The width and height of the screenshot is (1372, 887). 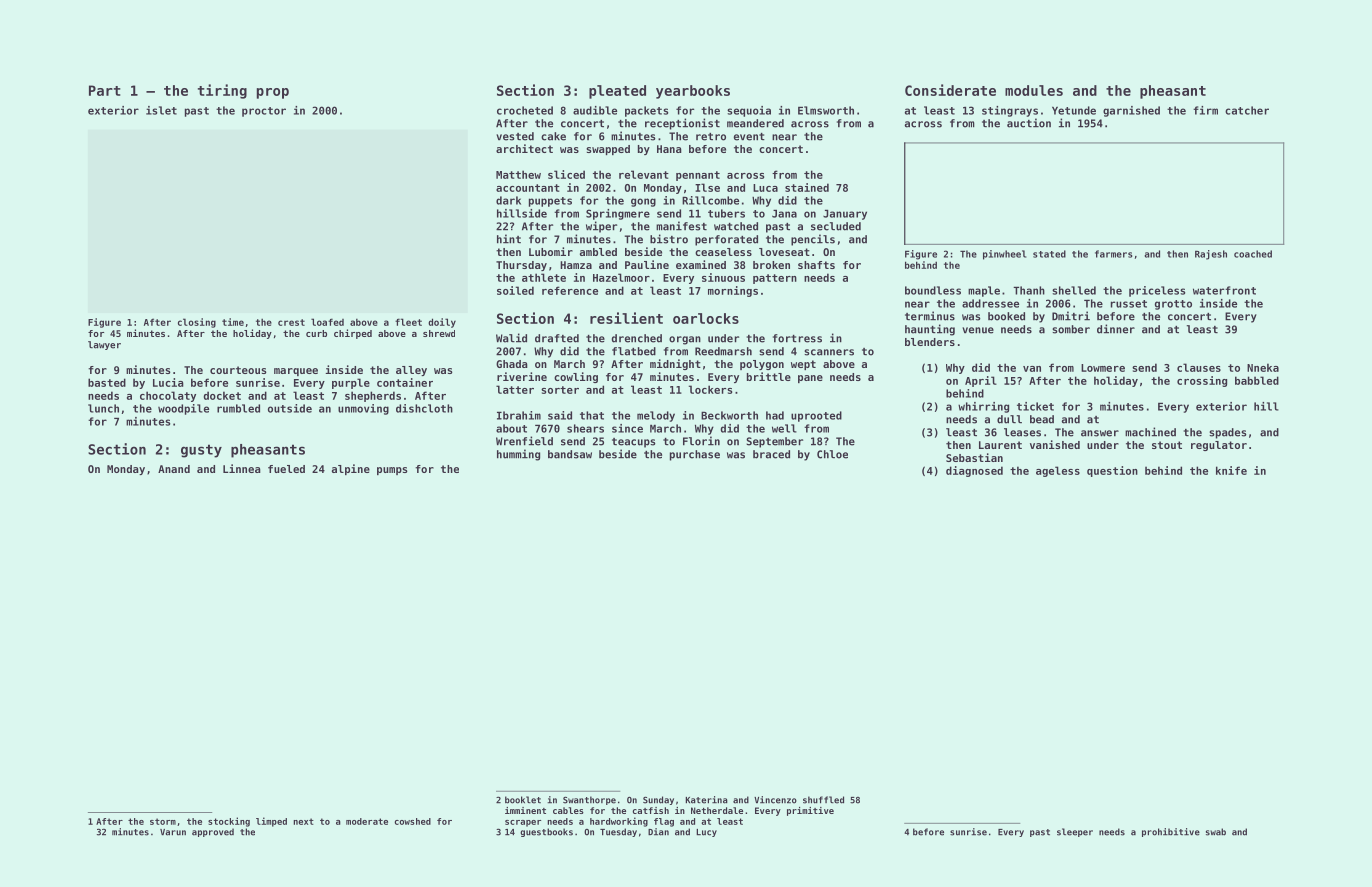 I want to click on manifest, so click(x=681, y=226).
